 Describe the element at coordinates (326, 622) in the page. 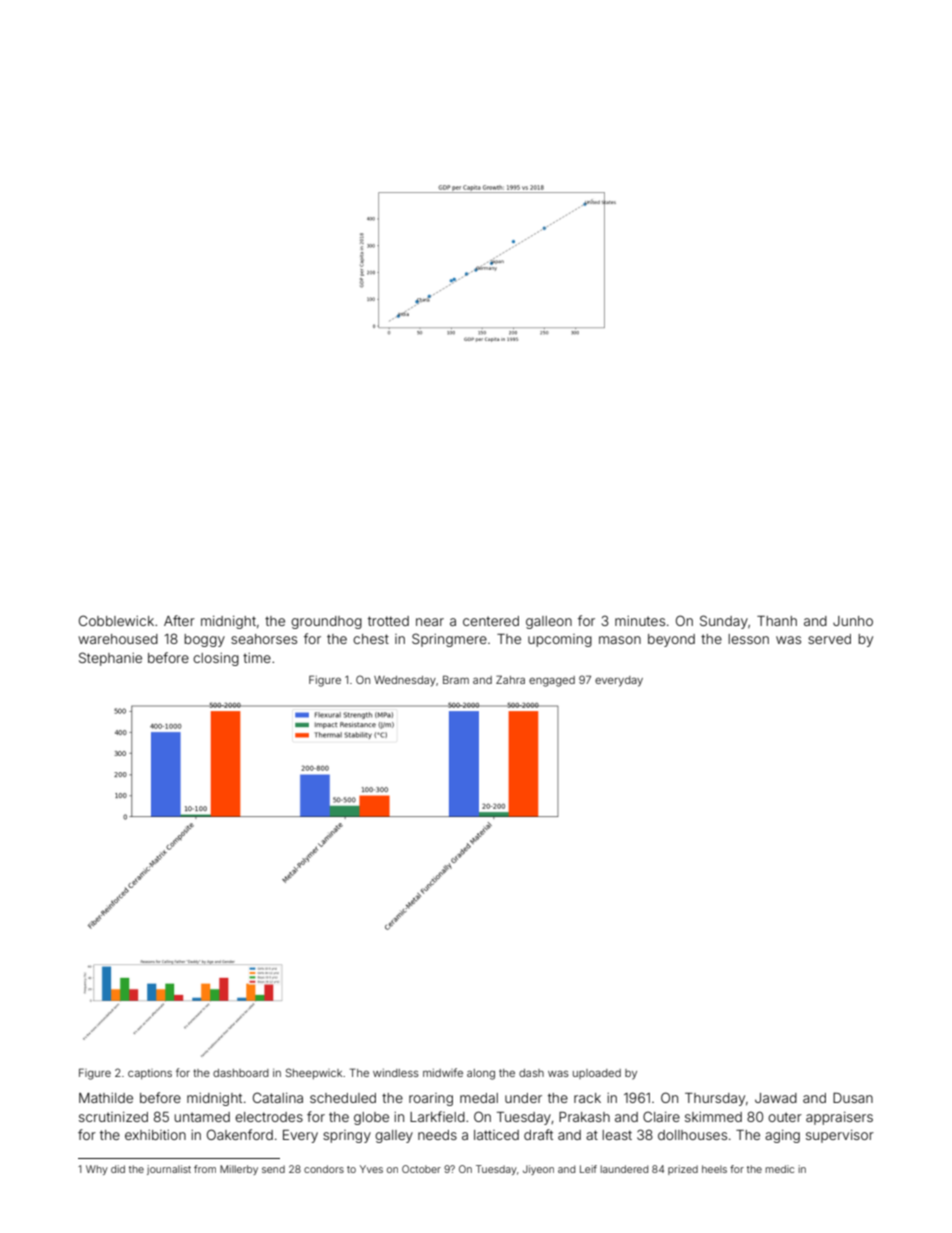

I see `groundhog` at that location.
